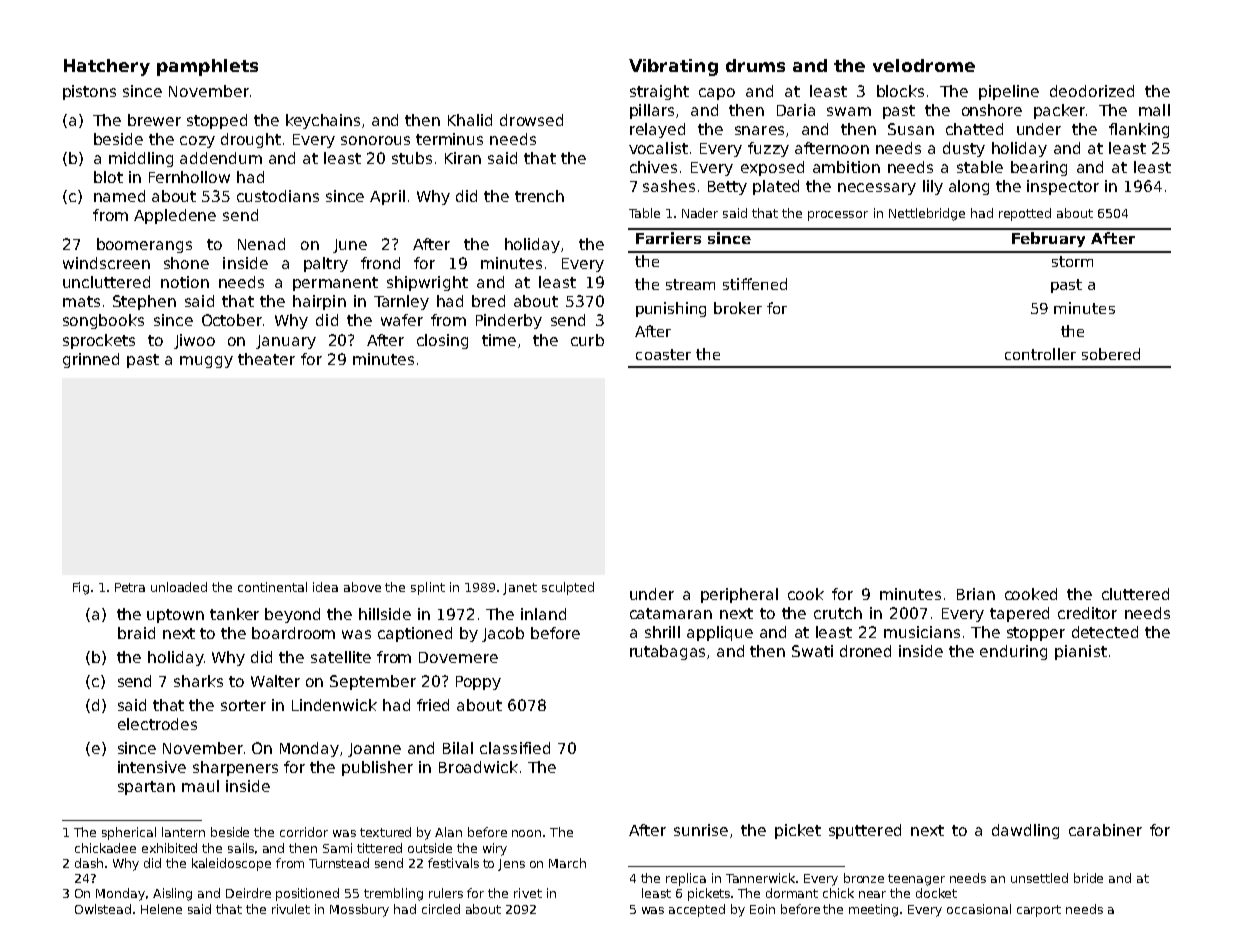 The width and height of the screenshot is (1233, 952). Describe the element at coordinates (838, 613) in the screenshot. I see `crutch` at that location.
